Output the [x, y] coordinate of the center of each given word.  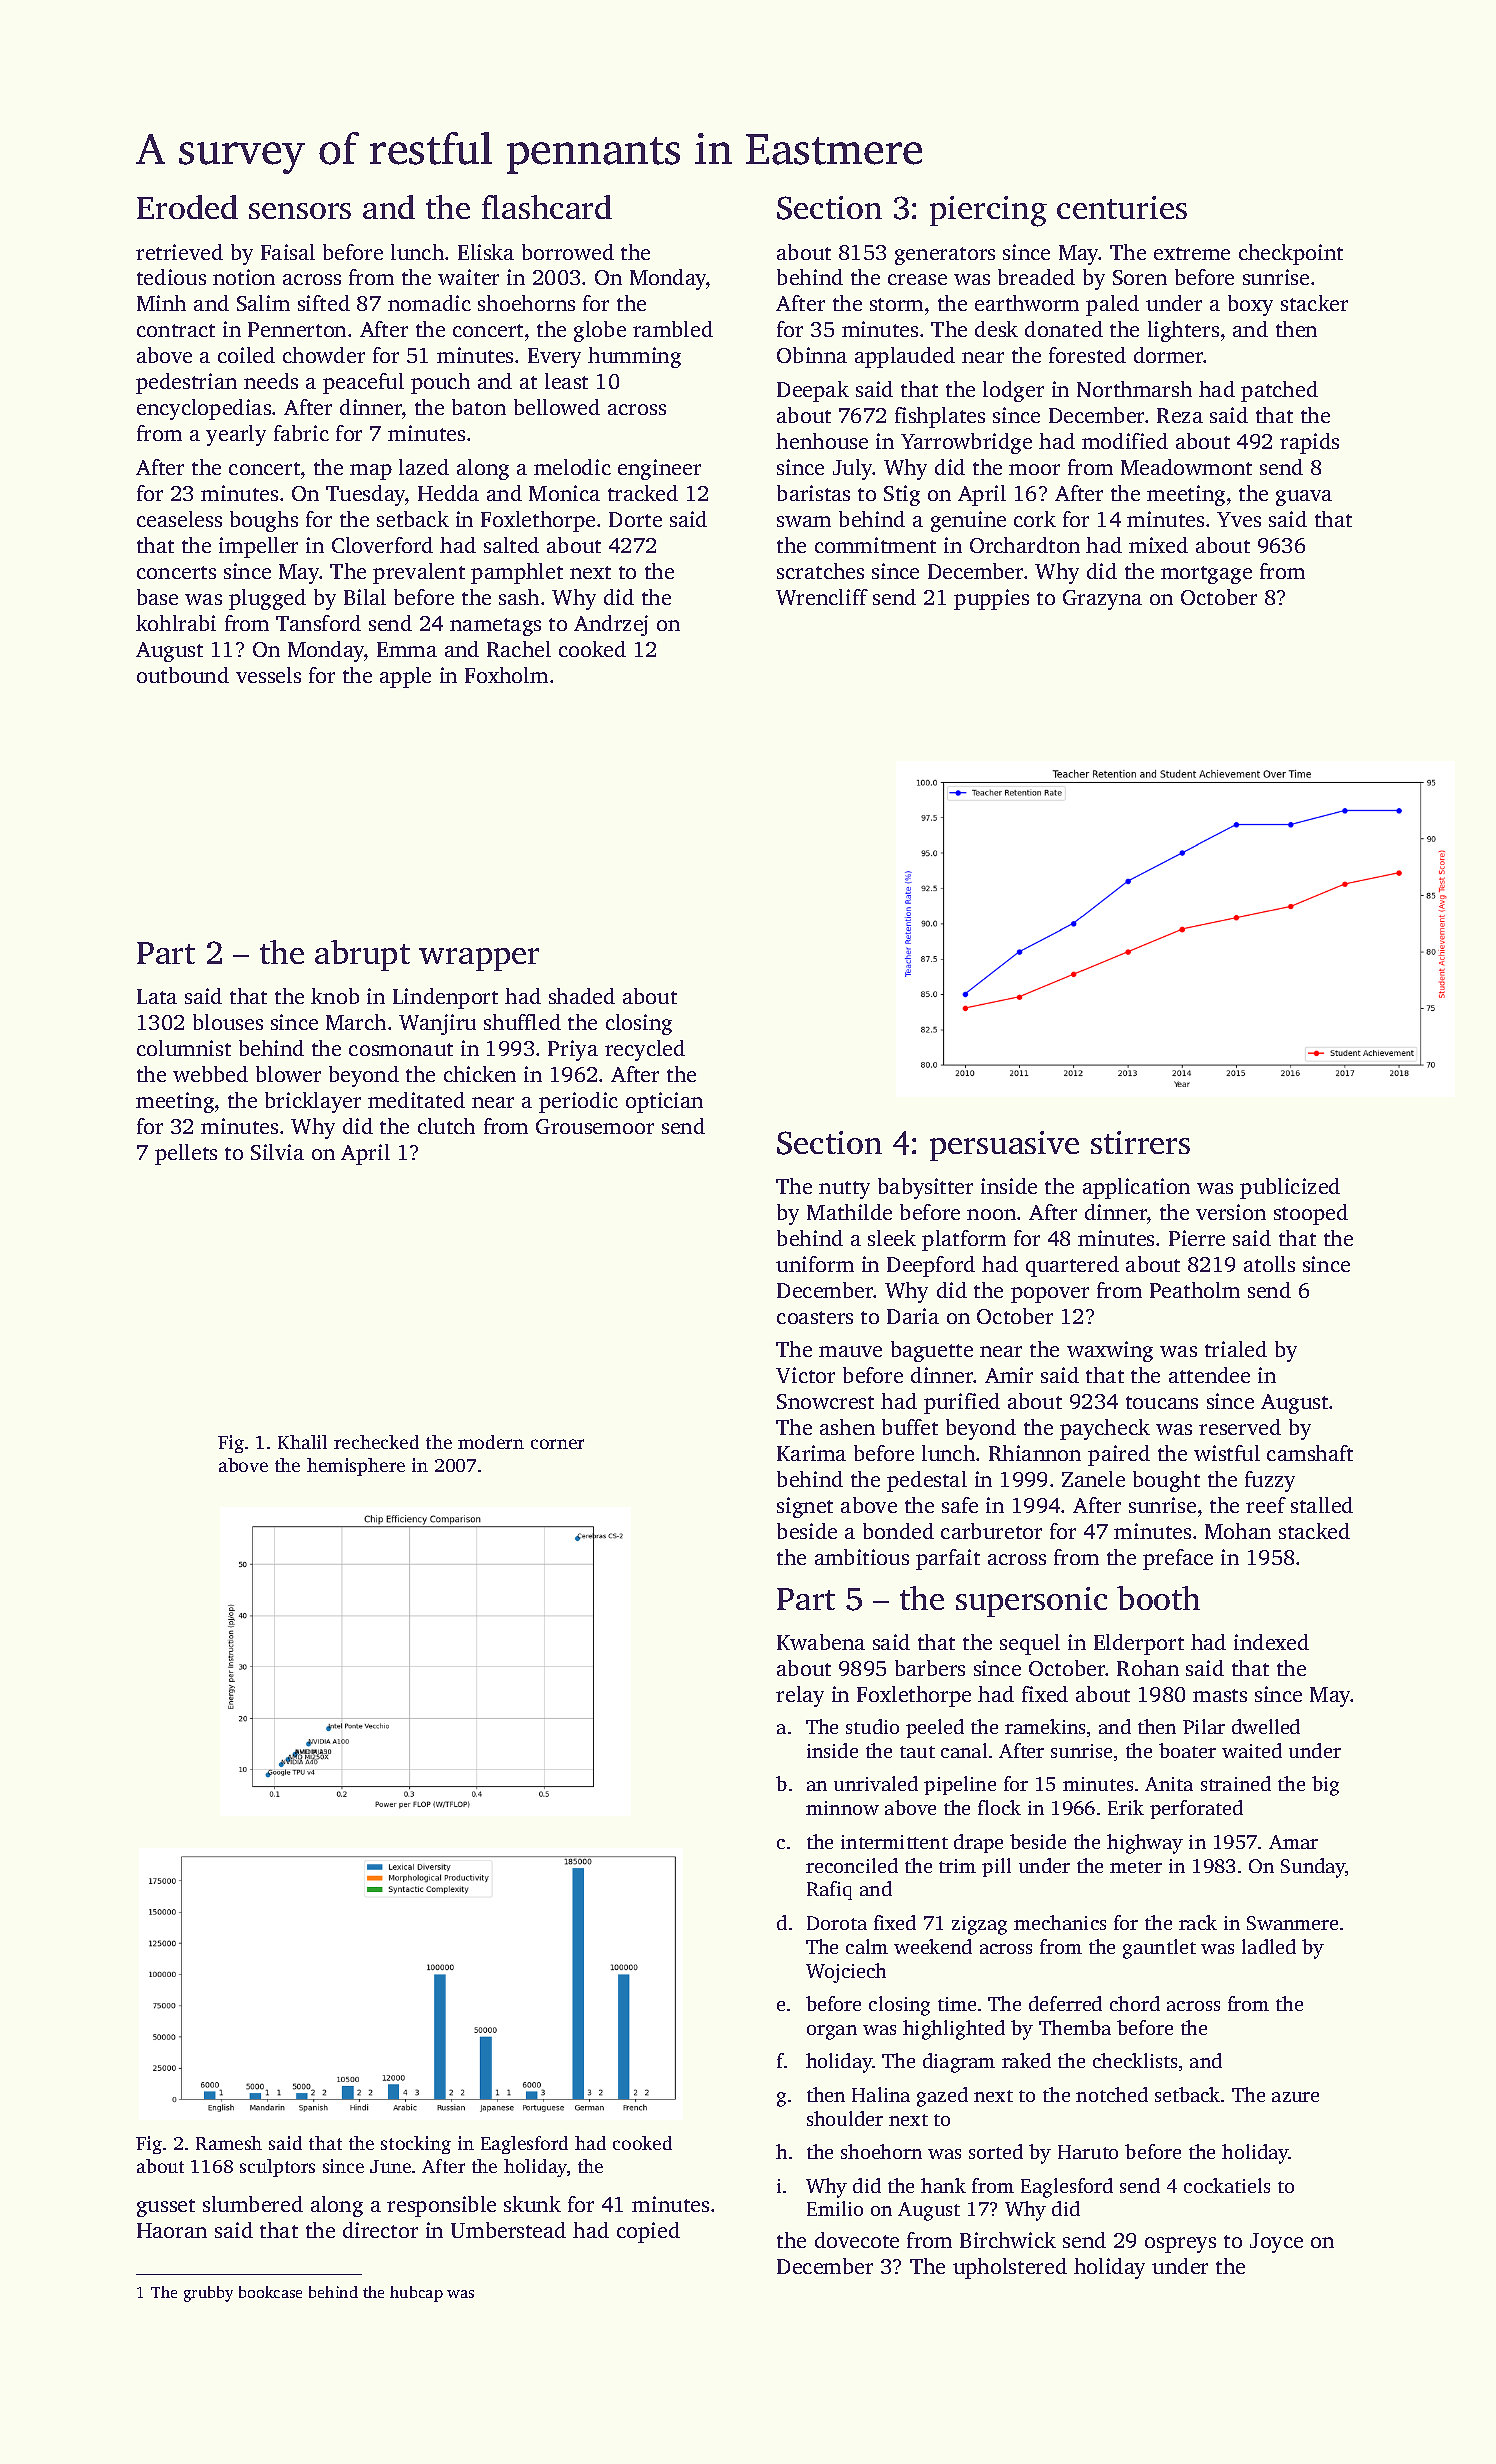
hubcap [416, 2294]
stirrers [1140, 1142]
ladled [1269, 1946]
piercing [988, 211]
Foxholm [506, 675]
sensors [300, 211]
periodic [578, 1102]
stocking [416, 2145]
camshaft [1310, 1453]
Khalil [302, 1442]
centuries [1122, 207]
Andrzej [611, 625]
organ [832, 2032]
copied [648, 2232]
